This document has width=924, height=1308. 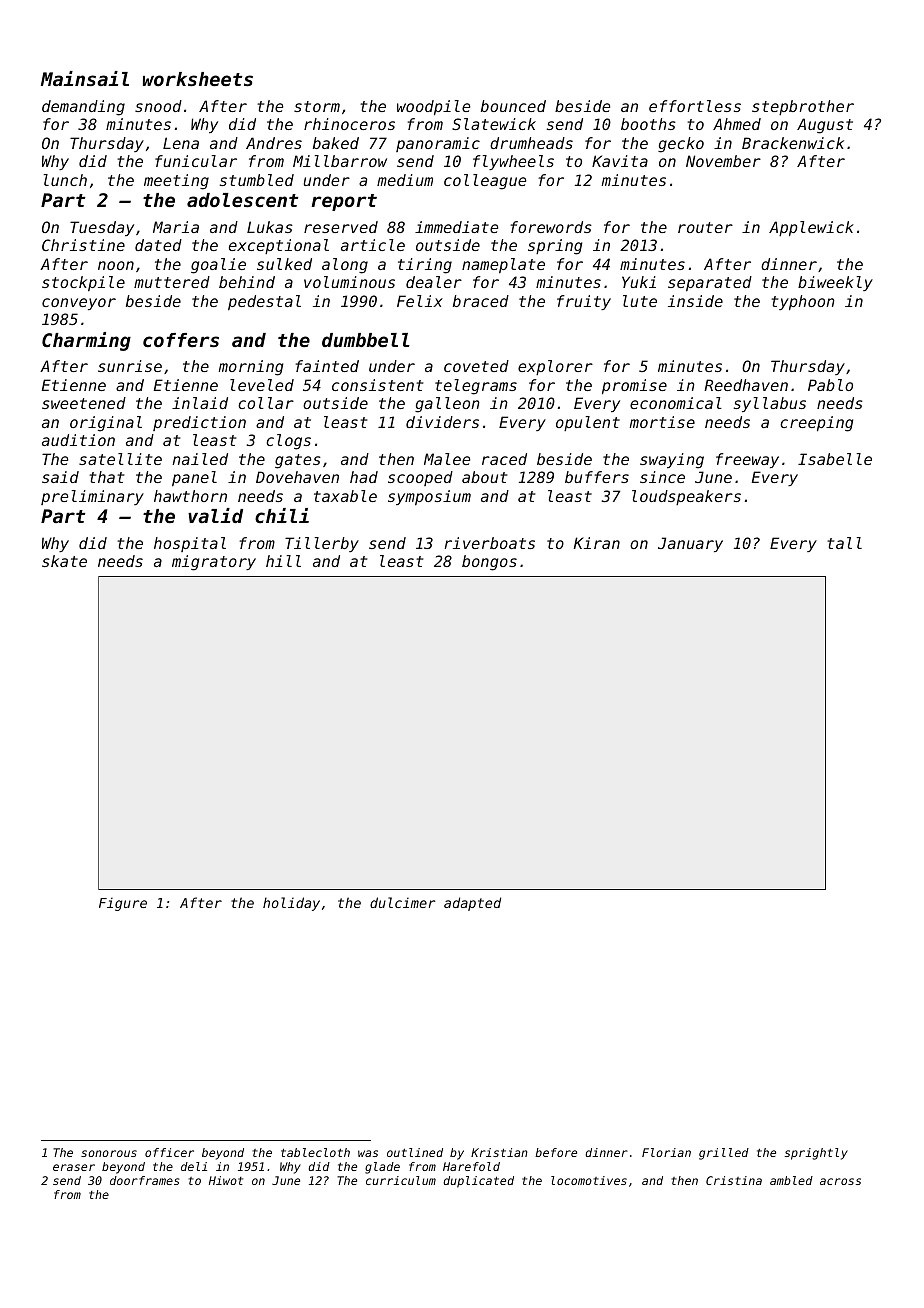 I want to click on Kristian, so click(x=499, y=1152).
